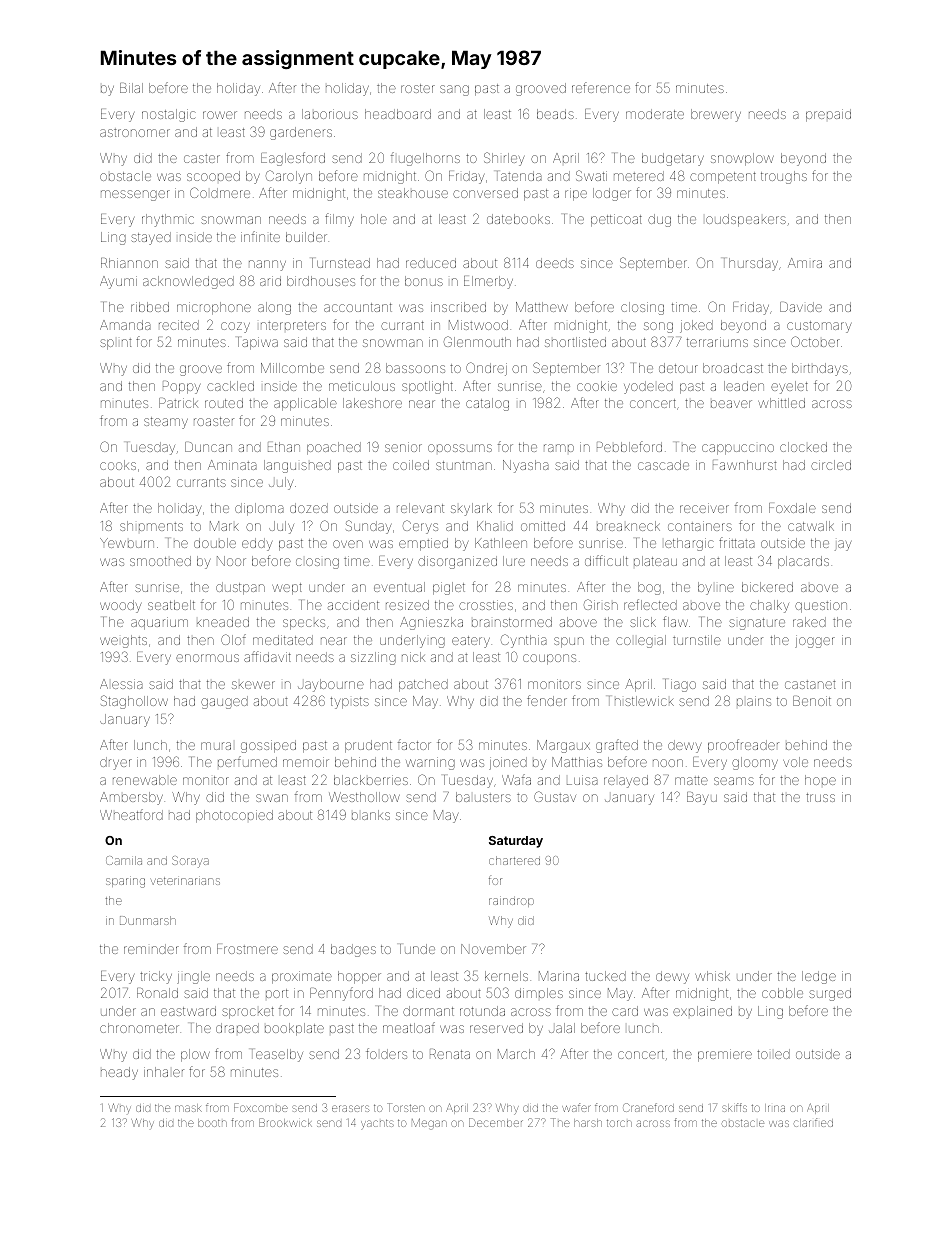  Describe the element at coordinates (223, 622) in the document. I see `kneaded` at that location.
